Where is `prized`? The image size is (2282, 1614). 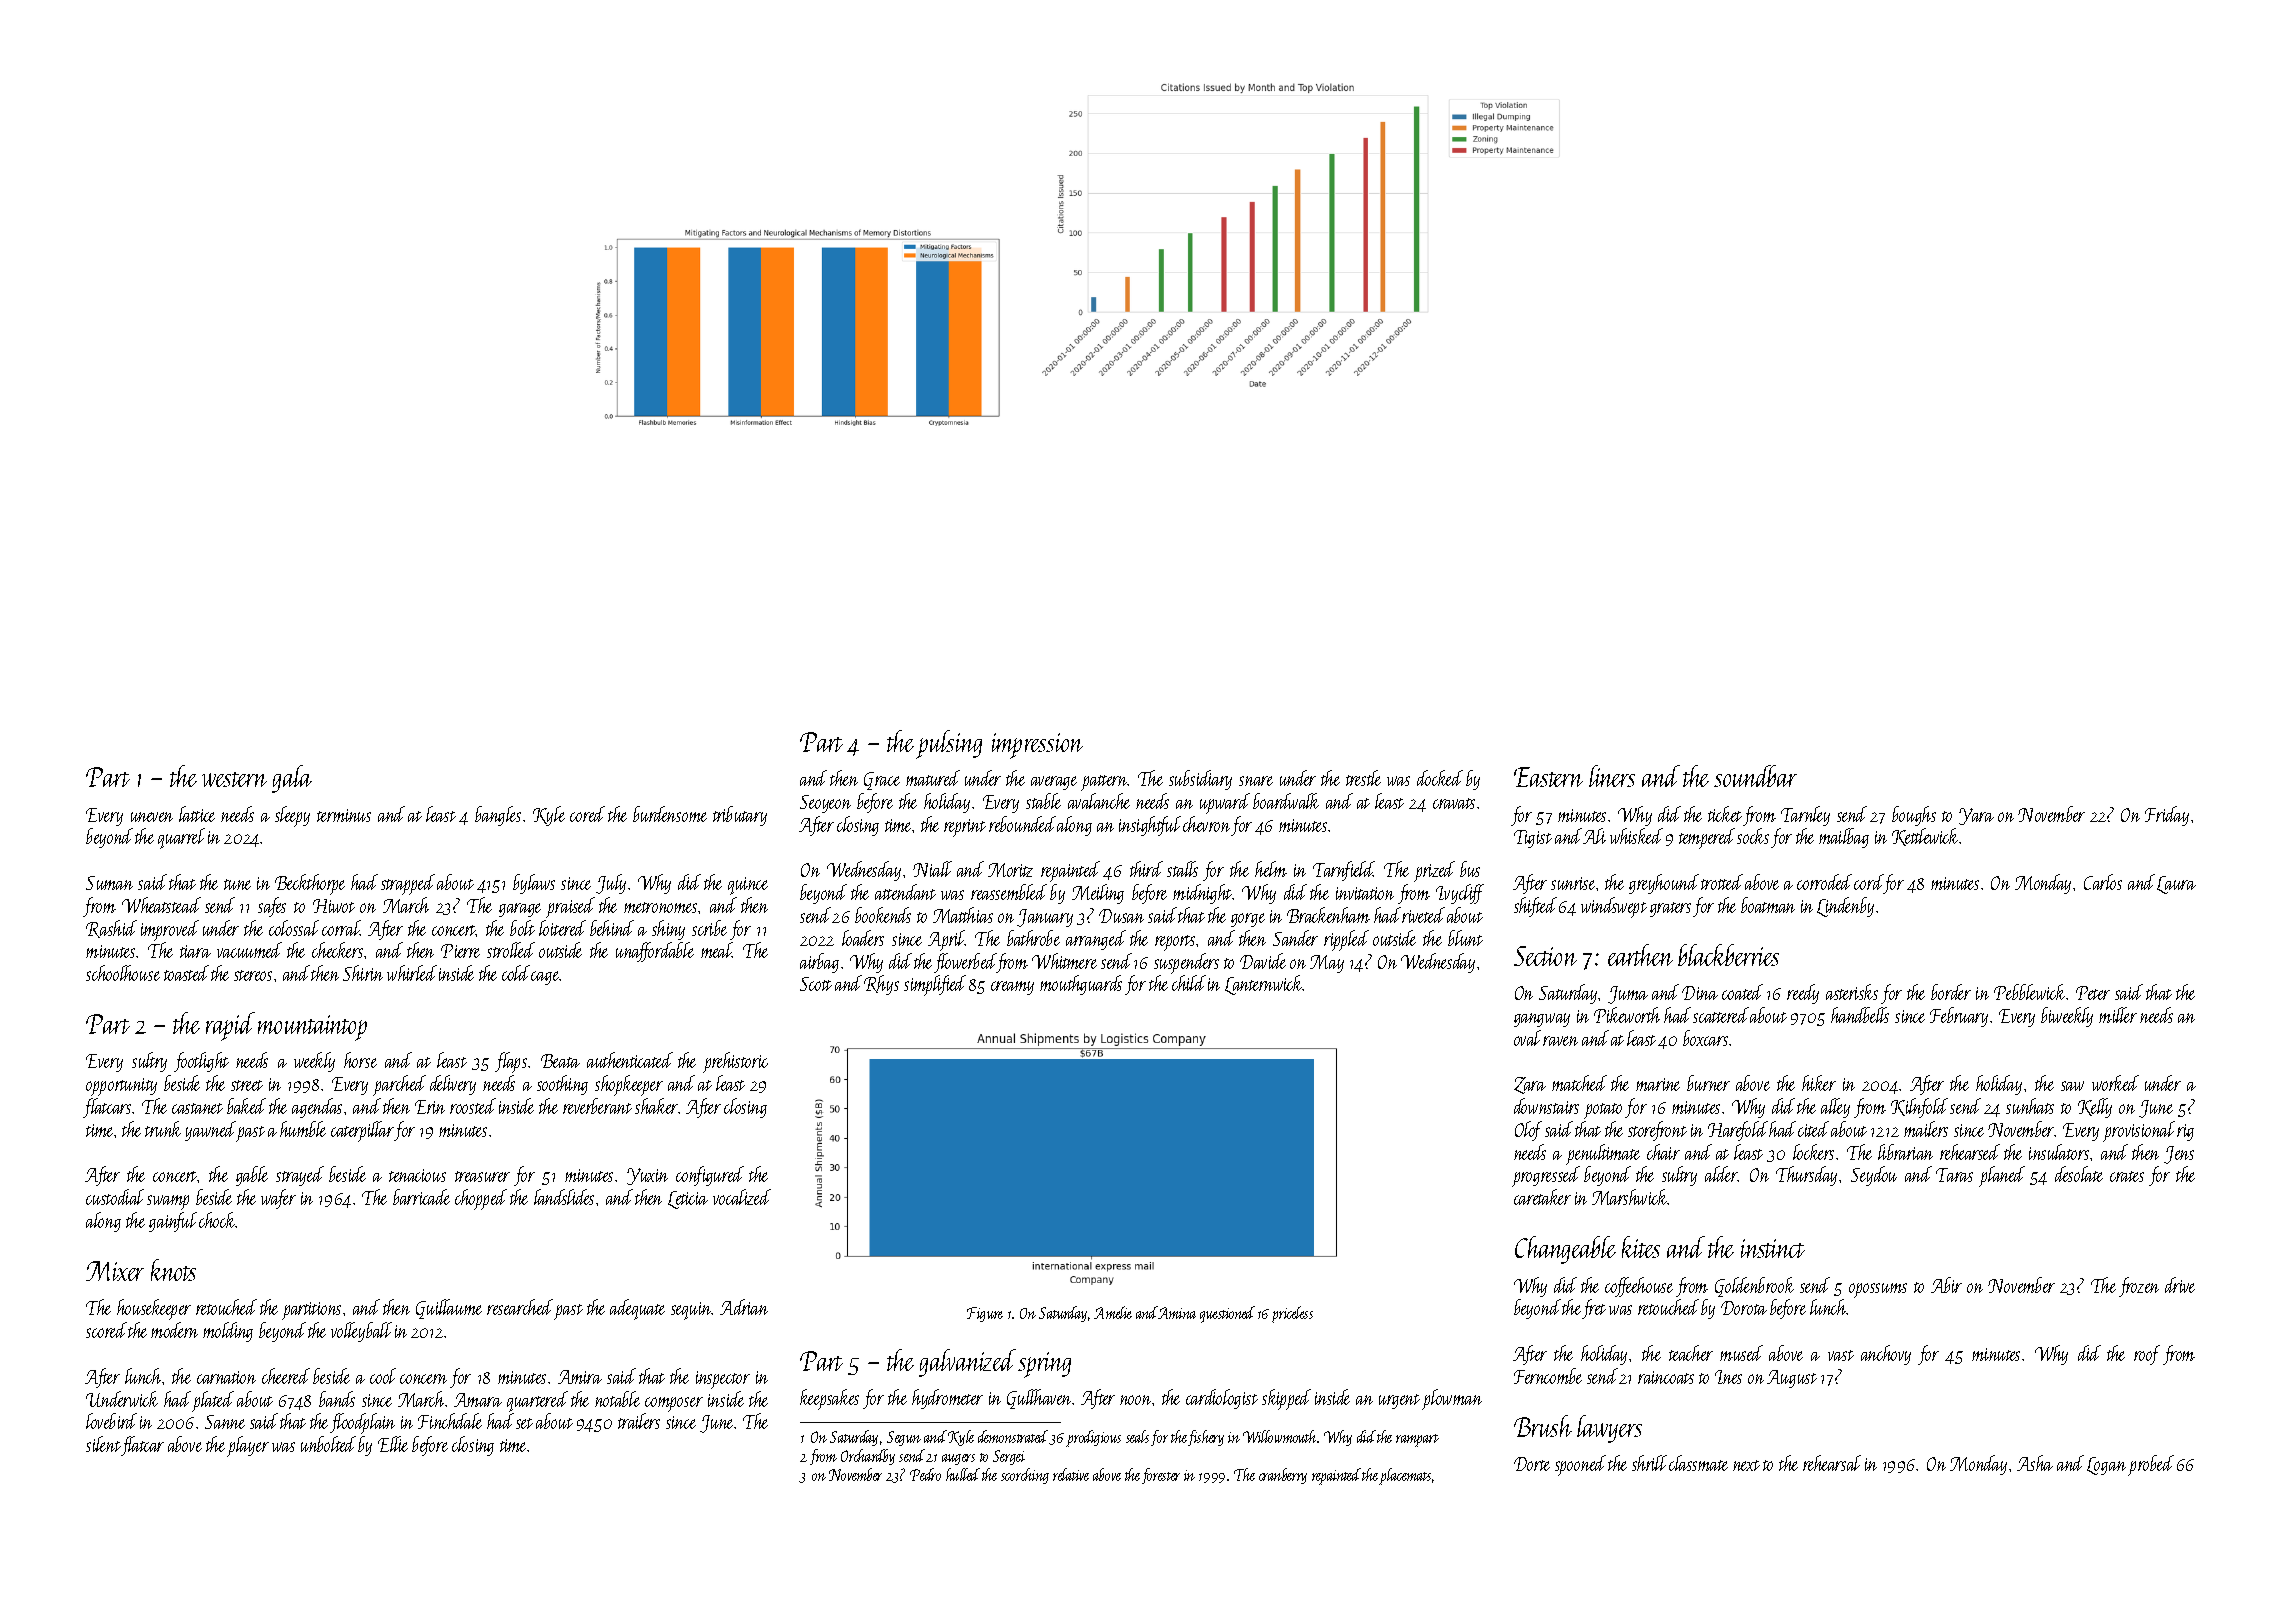
prized is located at coordinates (1434, 871).
